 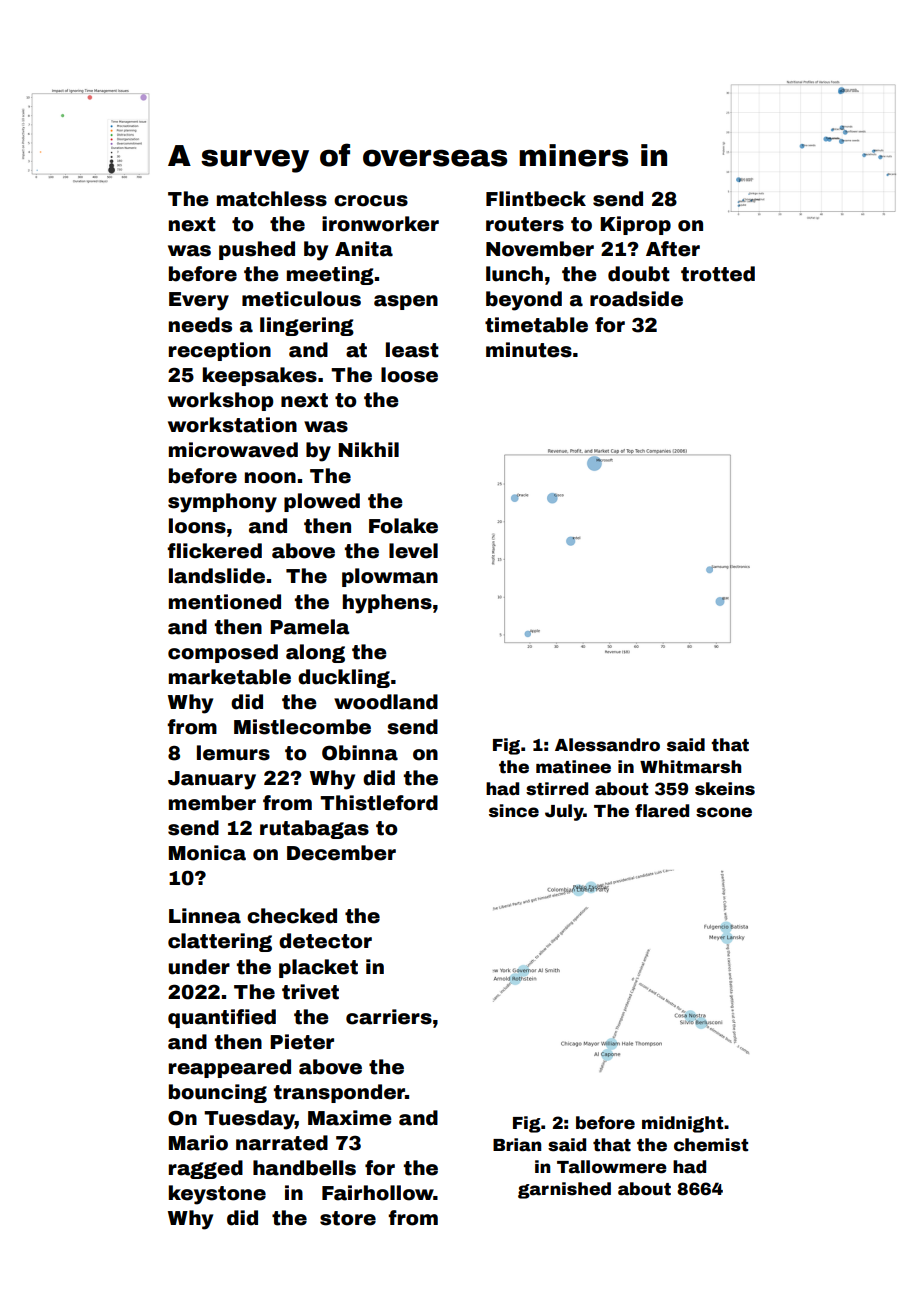 What do you see at coordinates (662, 811) in the page?
I see `flared` at bounding box center [662, 811].
